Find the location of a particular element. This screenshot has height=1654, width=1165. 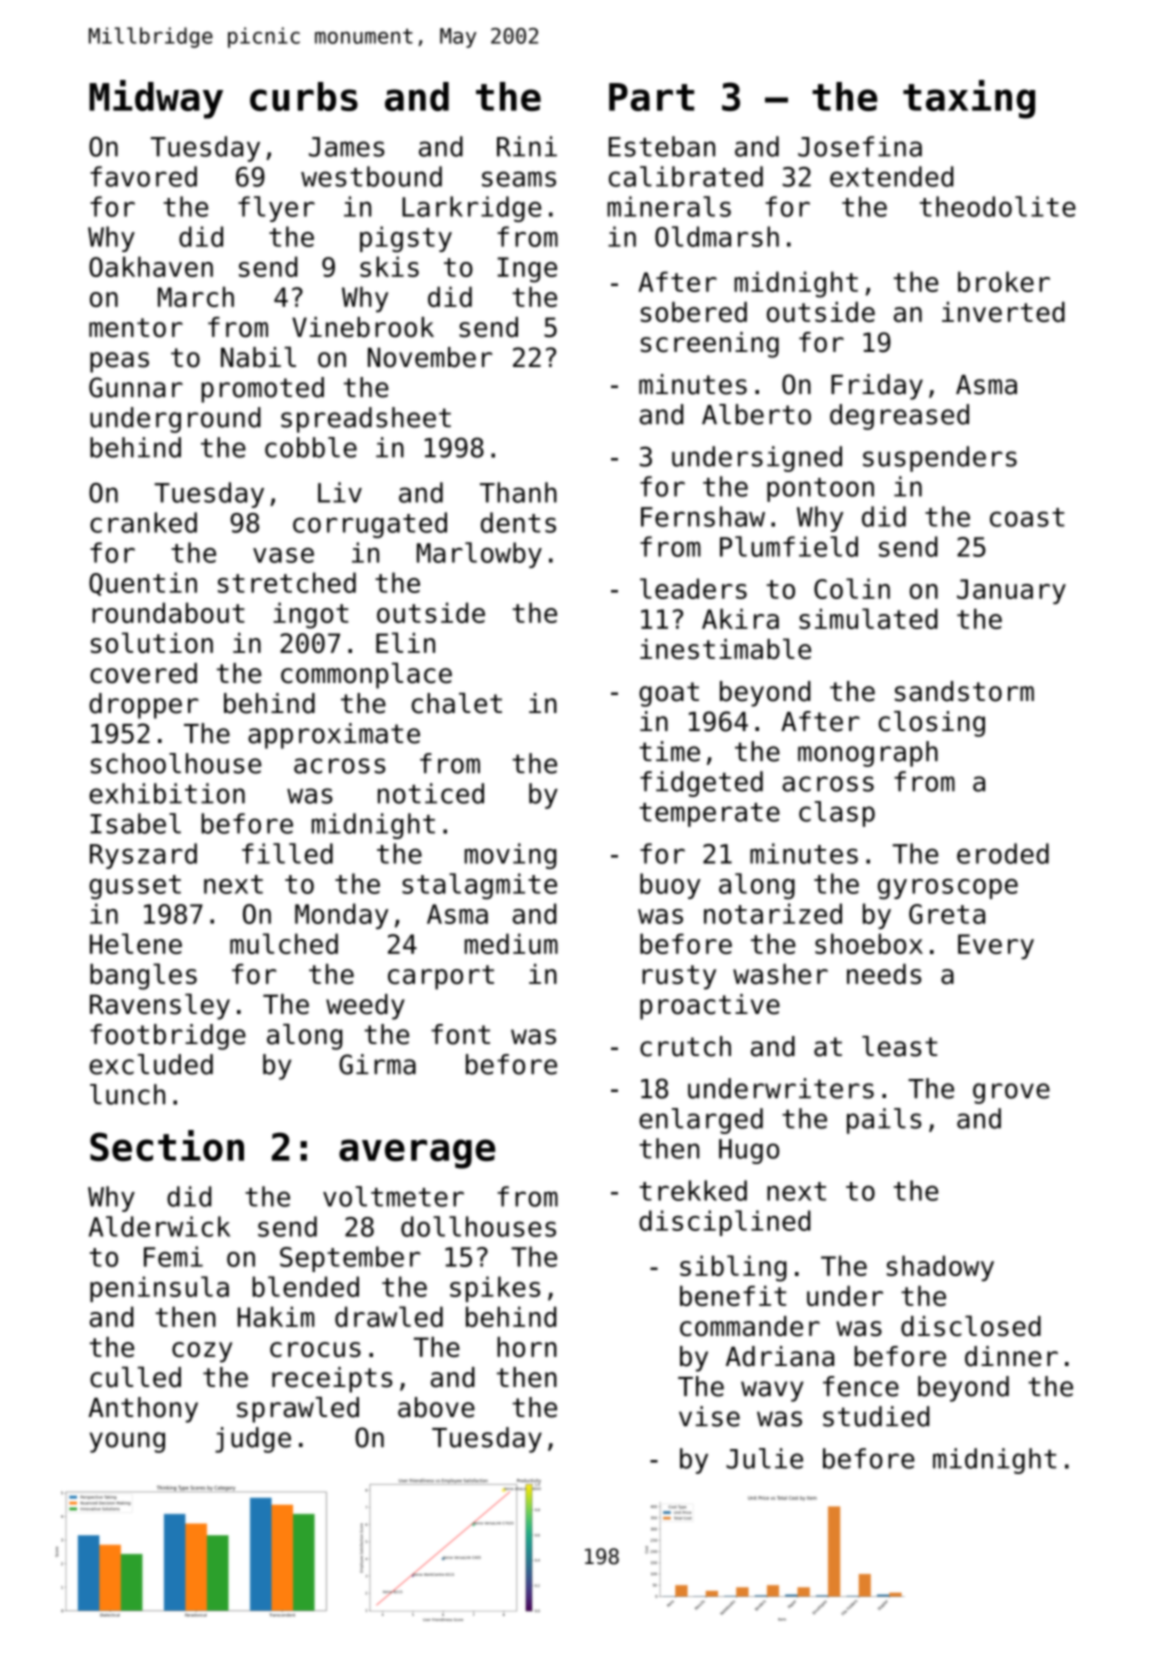

Gunnar is located at coordinates (136, 387).
